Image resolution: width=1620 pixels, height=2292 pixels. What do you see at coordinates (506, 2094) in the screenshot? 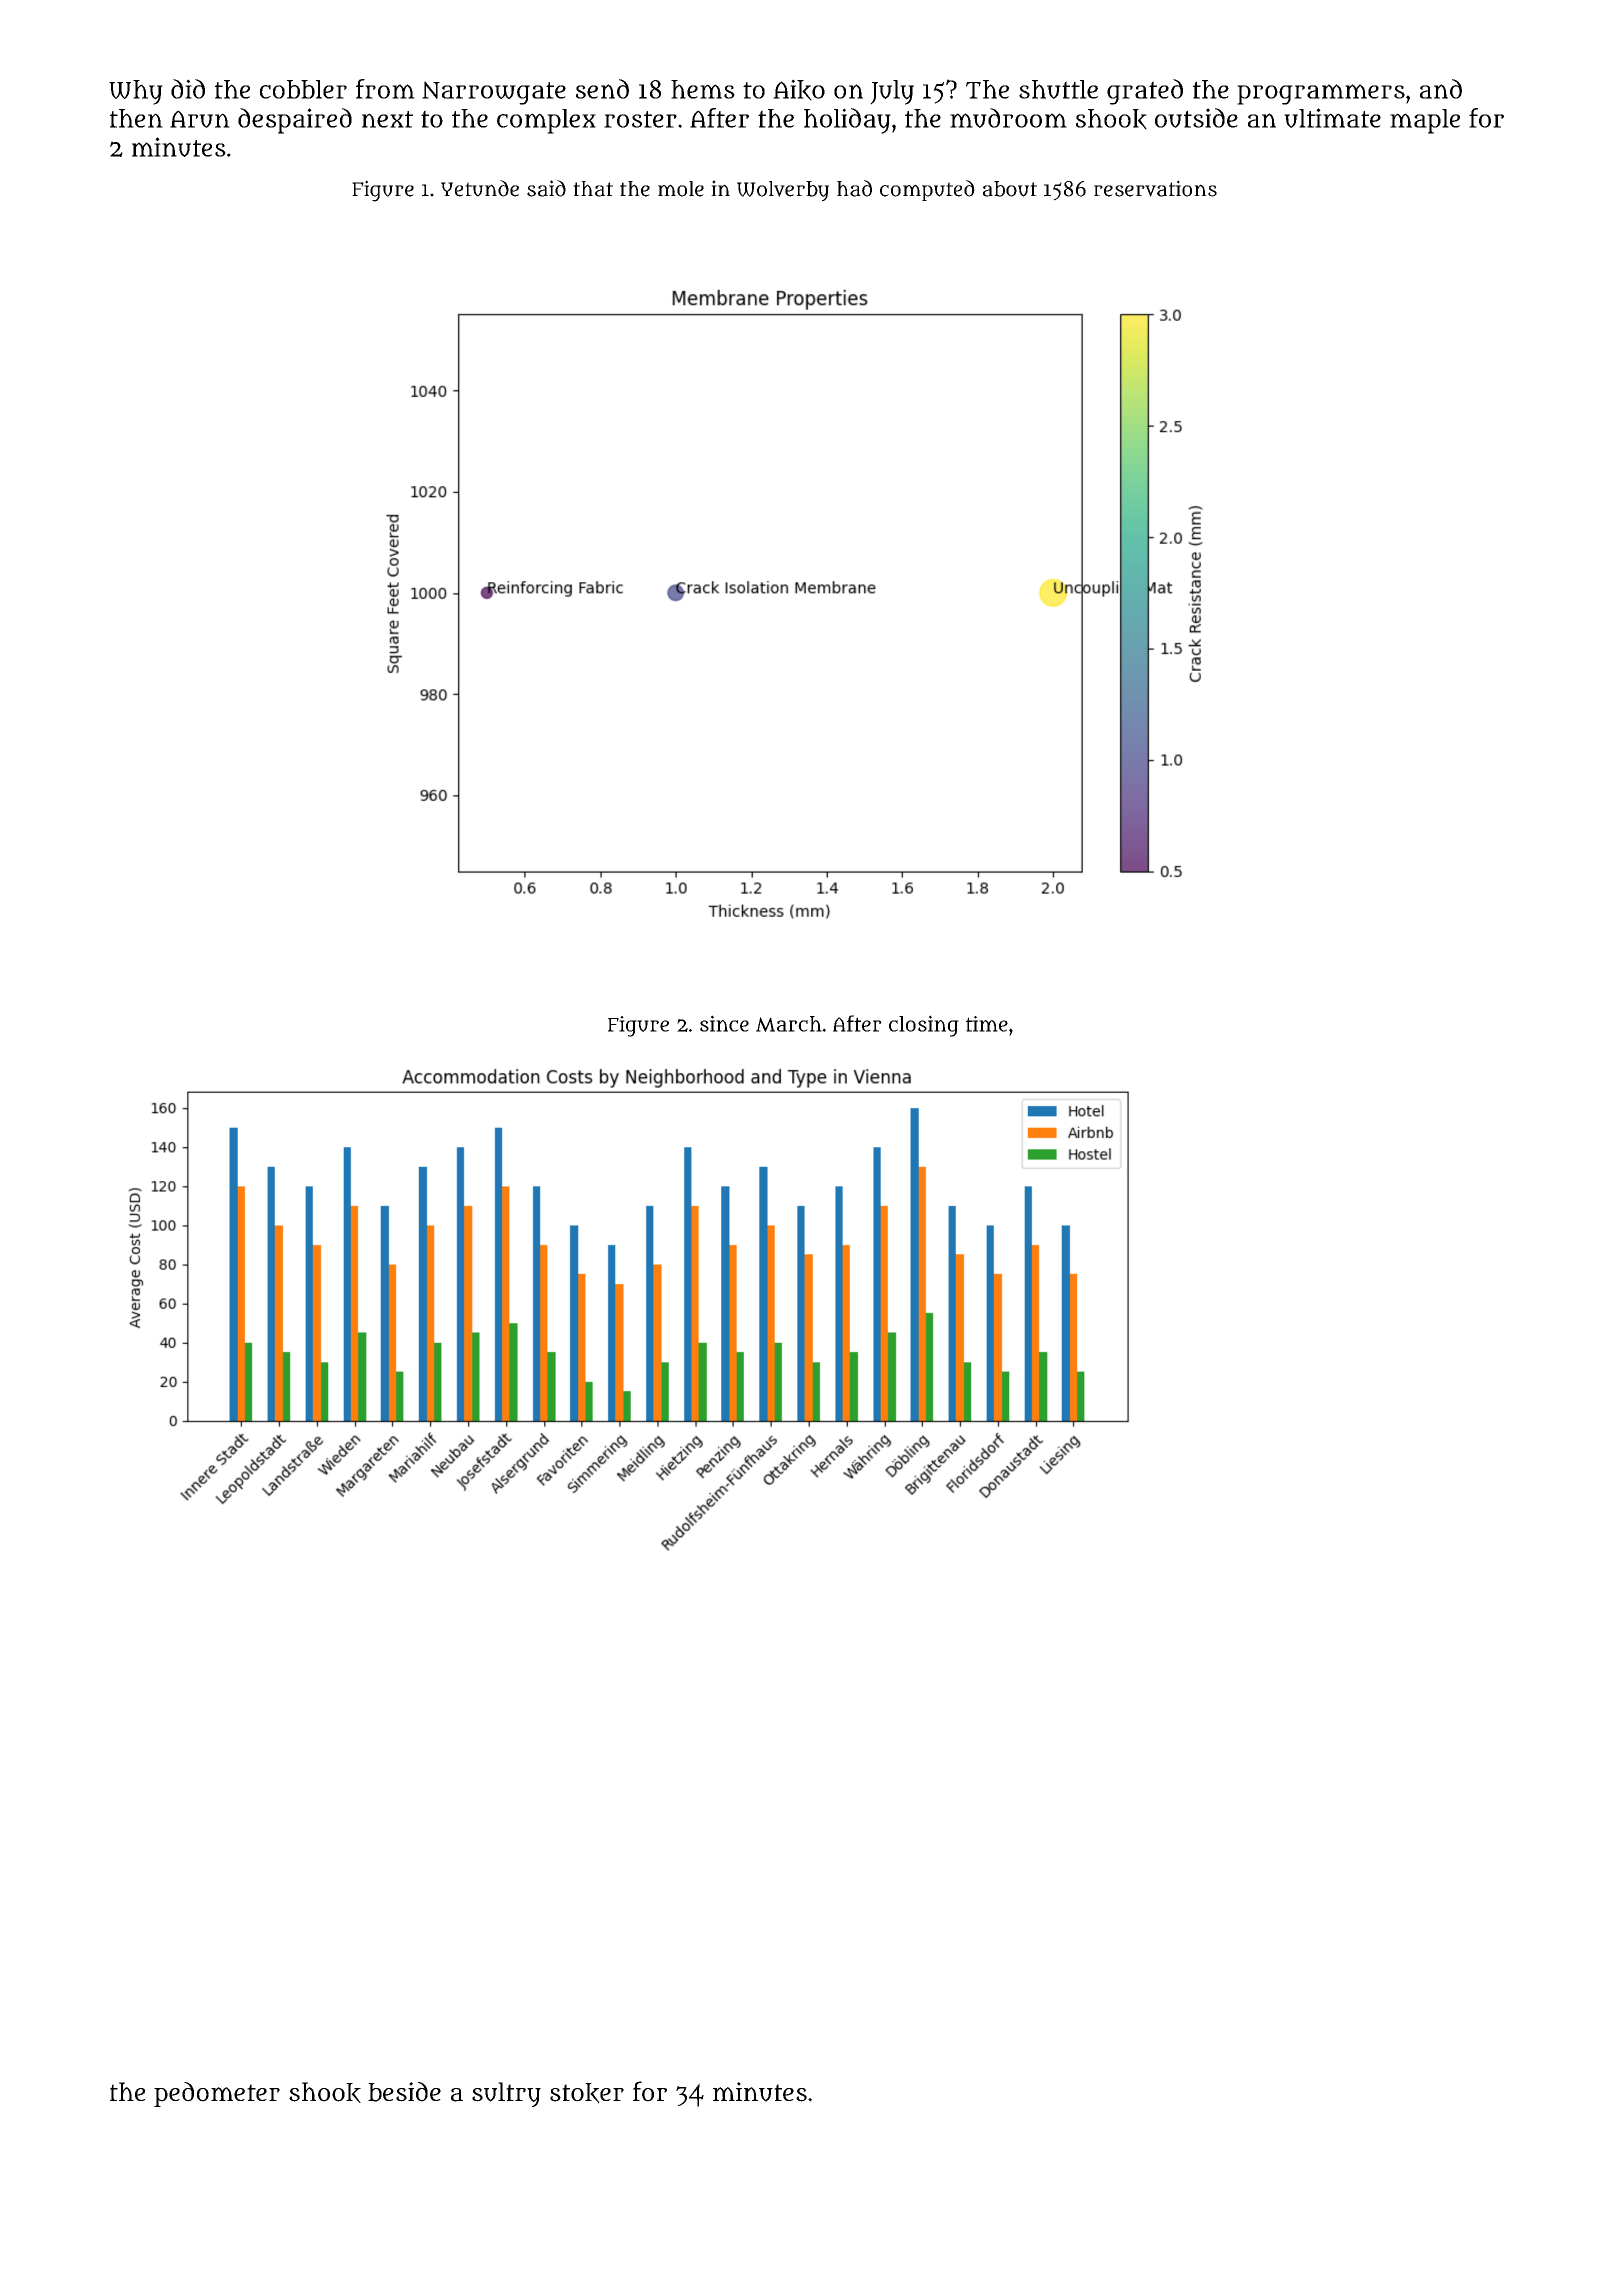
I see `sultry` at bounding box center [506, 2094].
